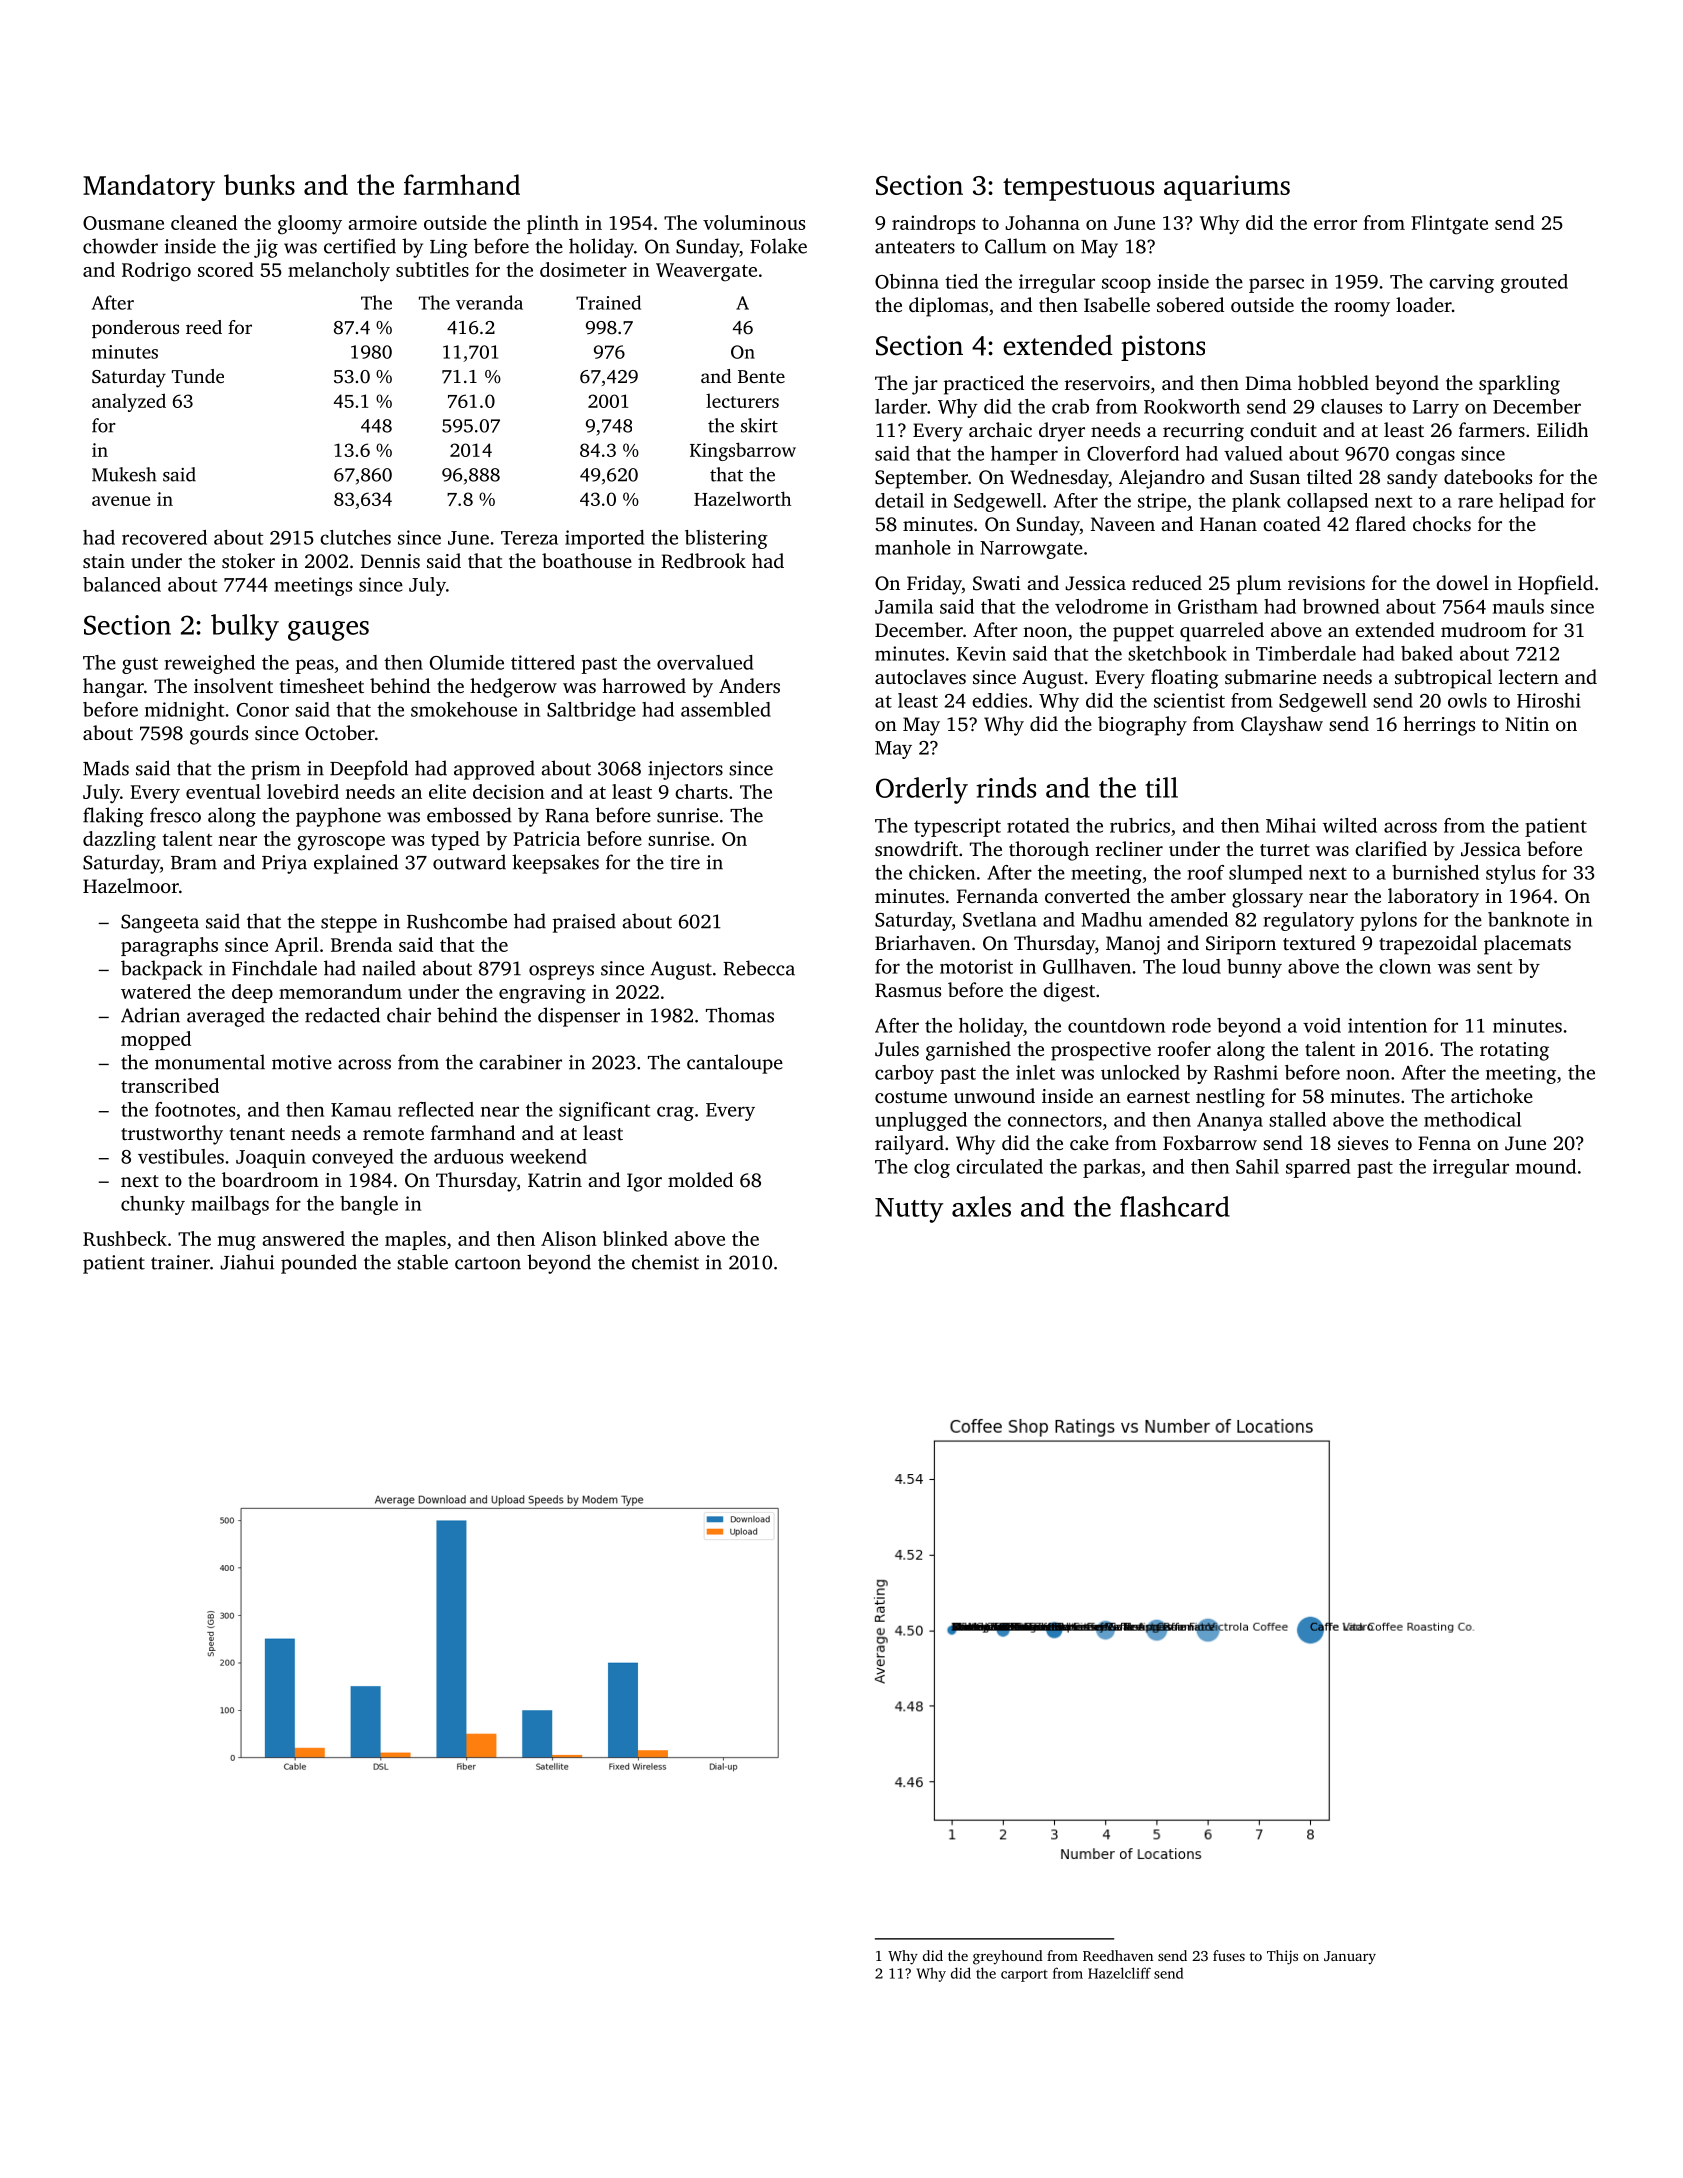 The height and width of the screenshot is (2178, 1683). I want to click on congas, so click(1425, 457).
